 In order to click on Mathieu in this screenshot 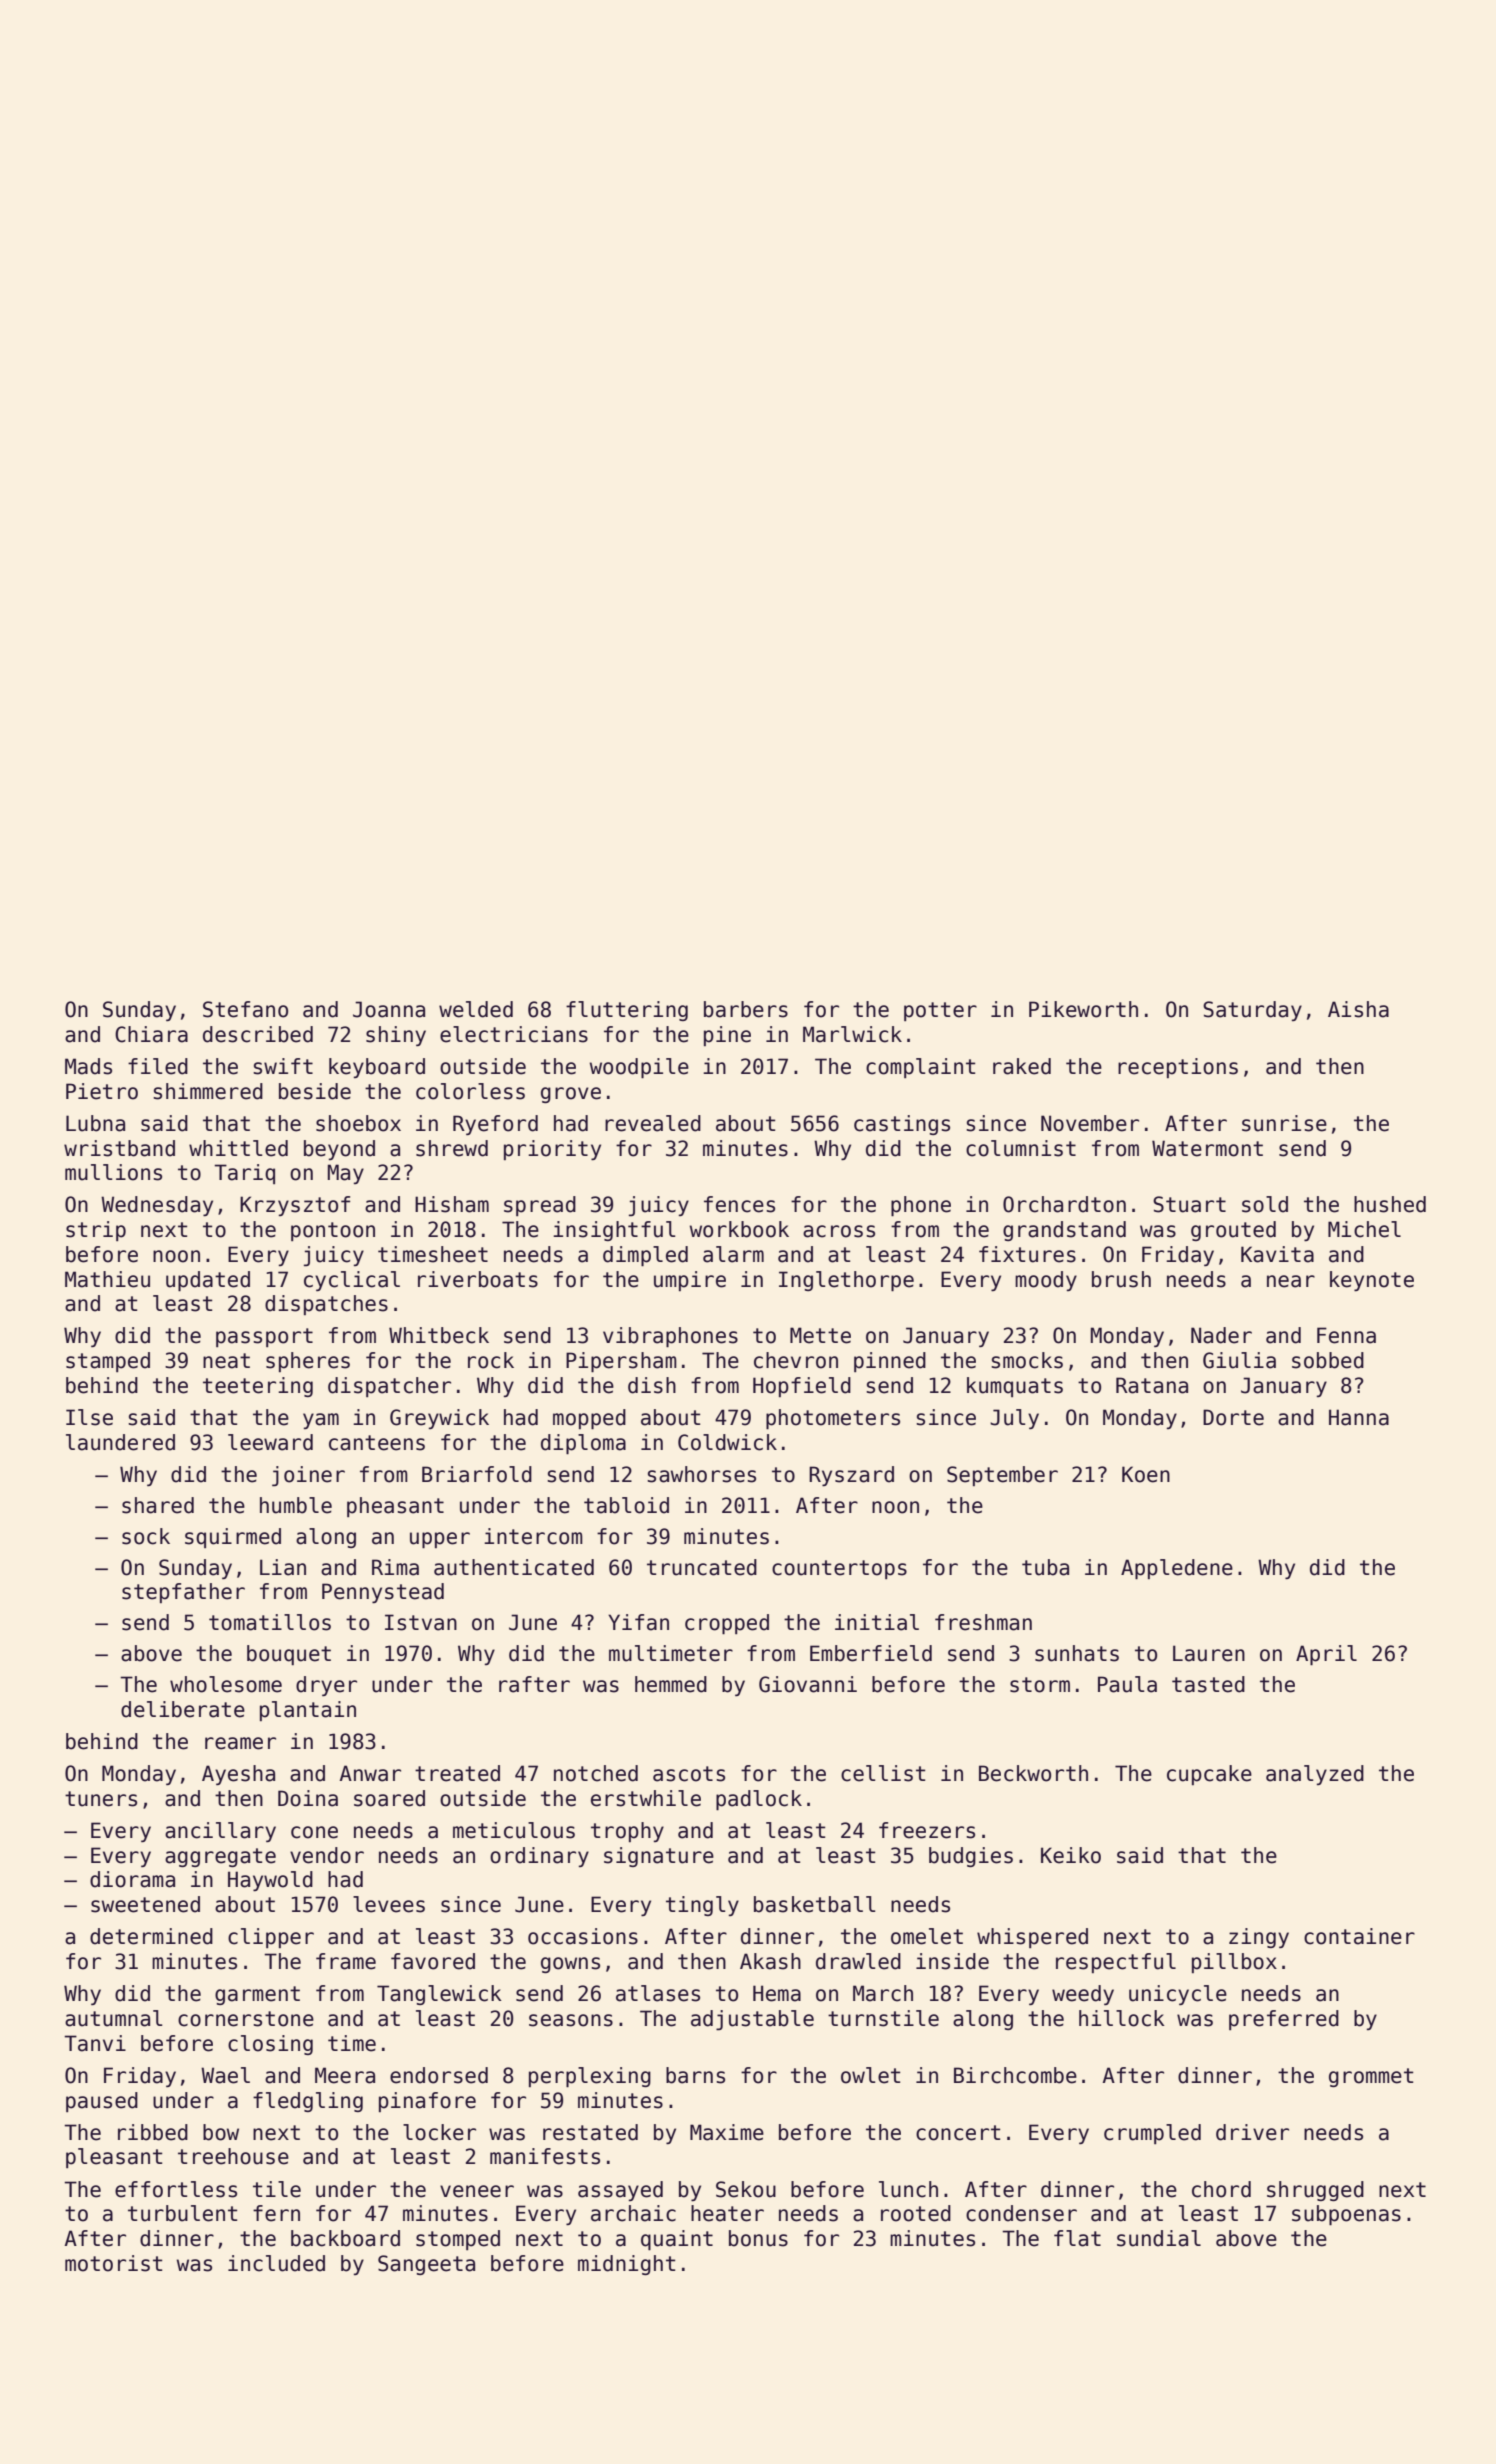, I will do `click(107, 1279)`.
